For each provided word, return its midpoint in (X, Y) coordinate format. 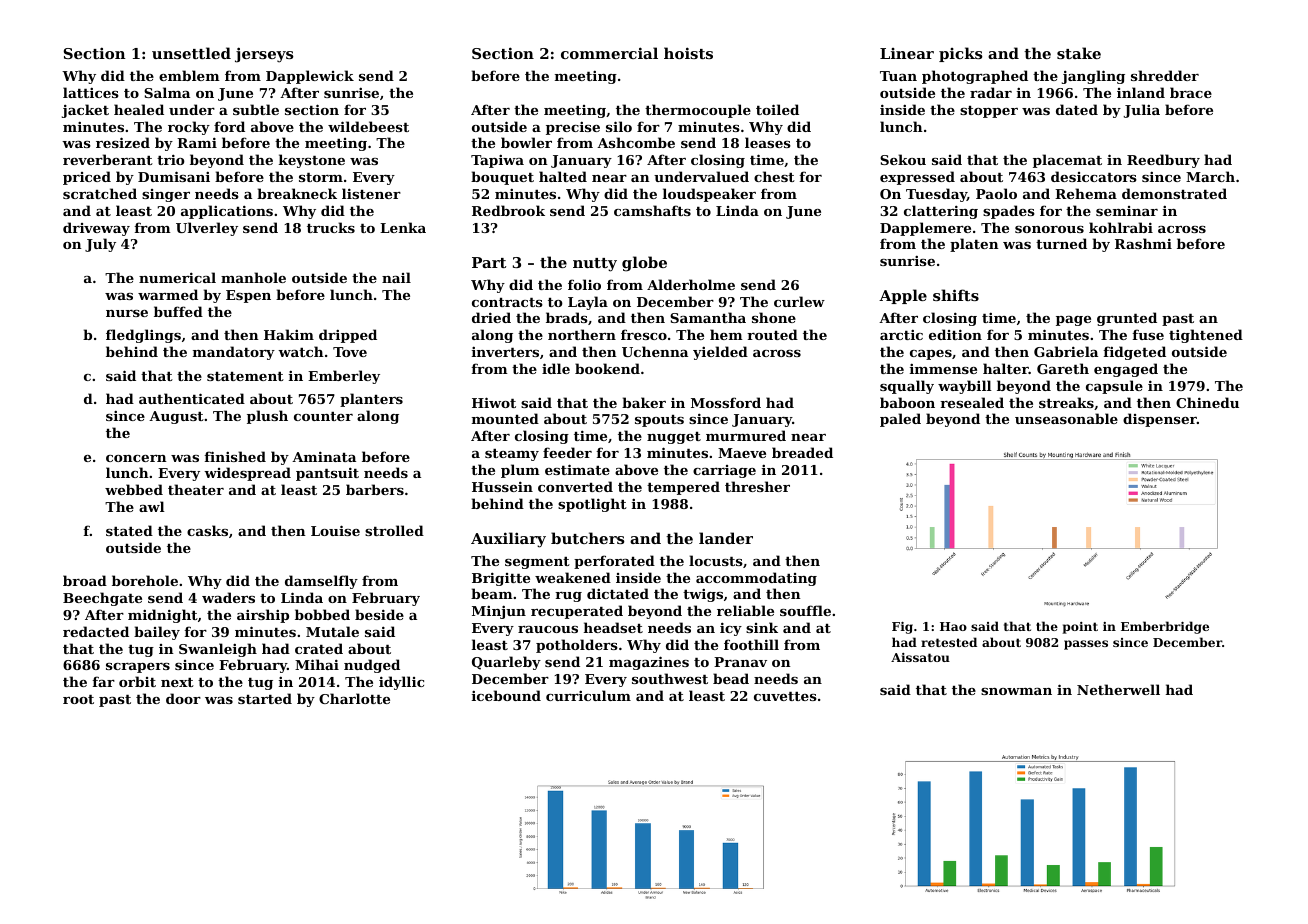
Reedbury (1163, 161)
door (183, 698)
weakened (573, 577)
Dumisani (174, 176)
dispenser (1160, 420)
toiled (777, 109)
